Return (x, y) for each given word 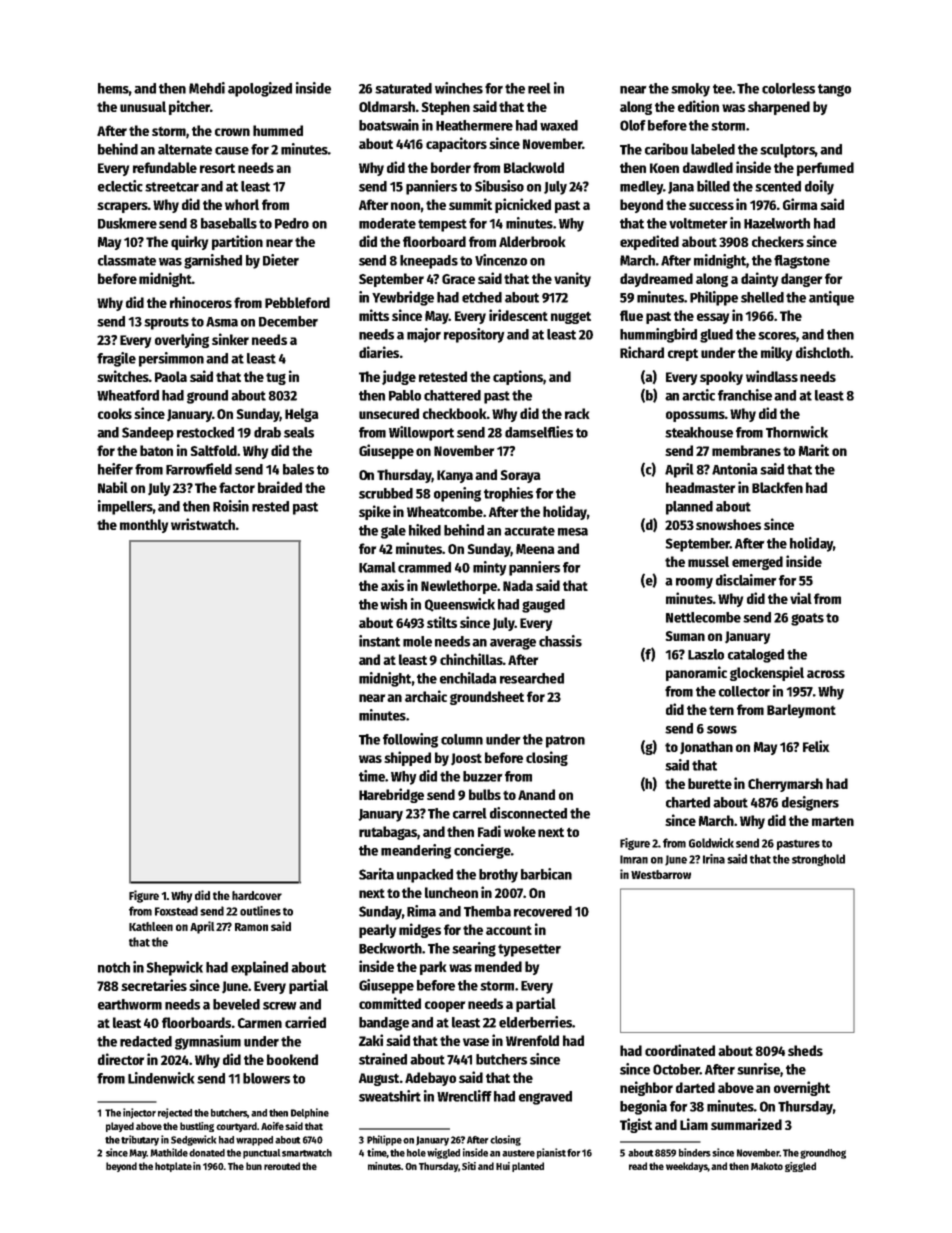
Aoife (272, 1126)
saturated (403, 88)
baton (156, 450)
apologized (260, 89)
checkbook (455, 413)
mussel (708, 561)
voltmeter (698, 223)
